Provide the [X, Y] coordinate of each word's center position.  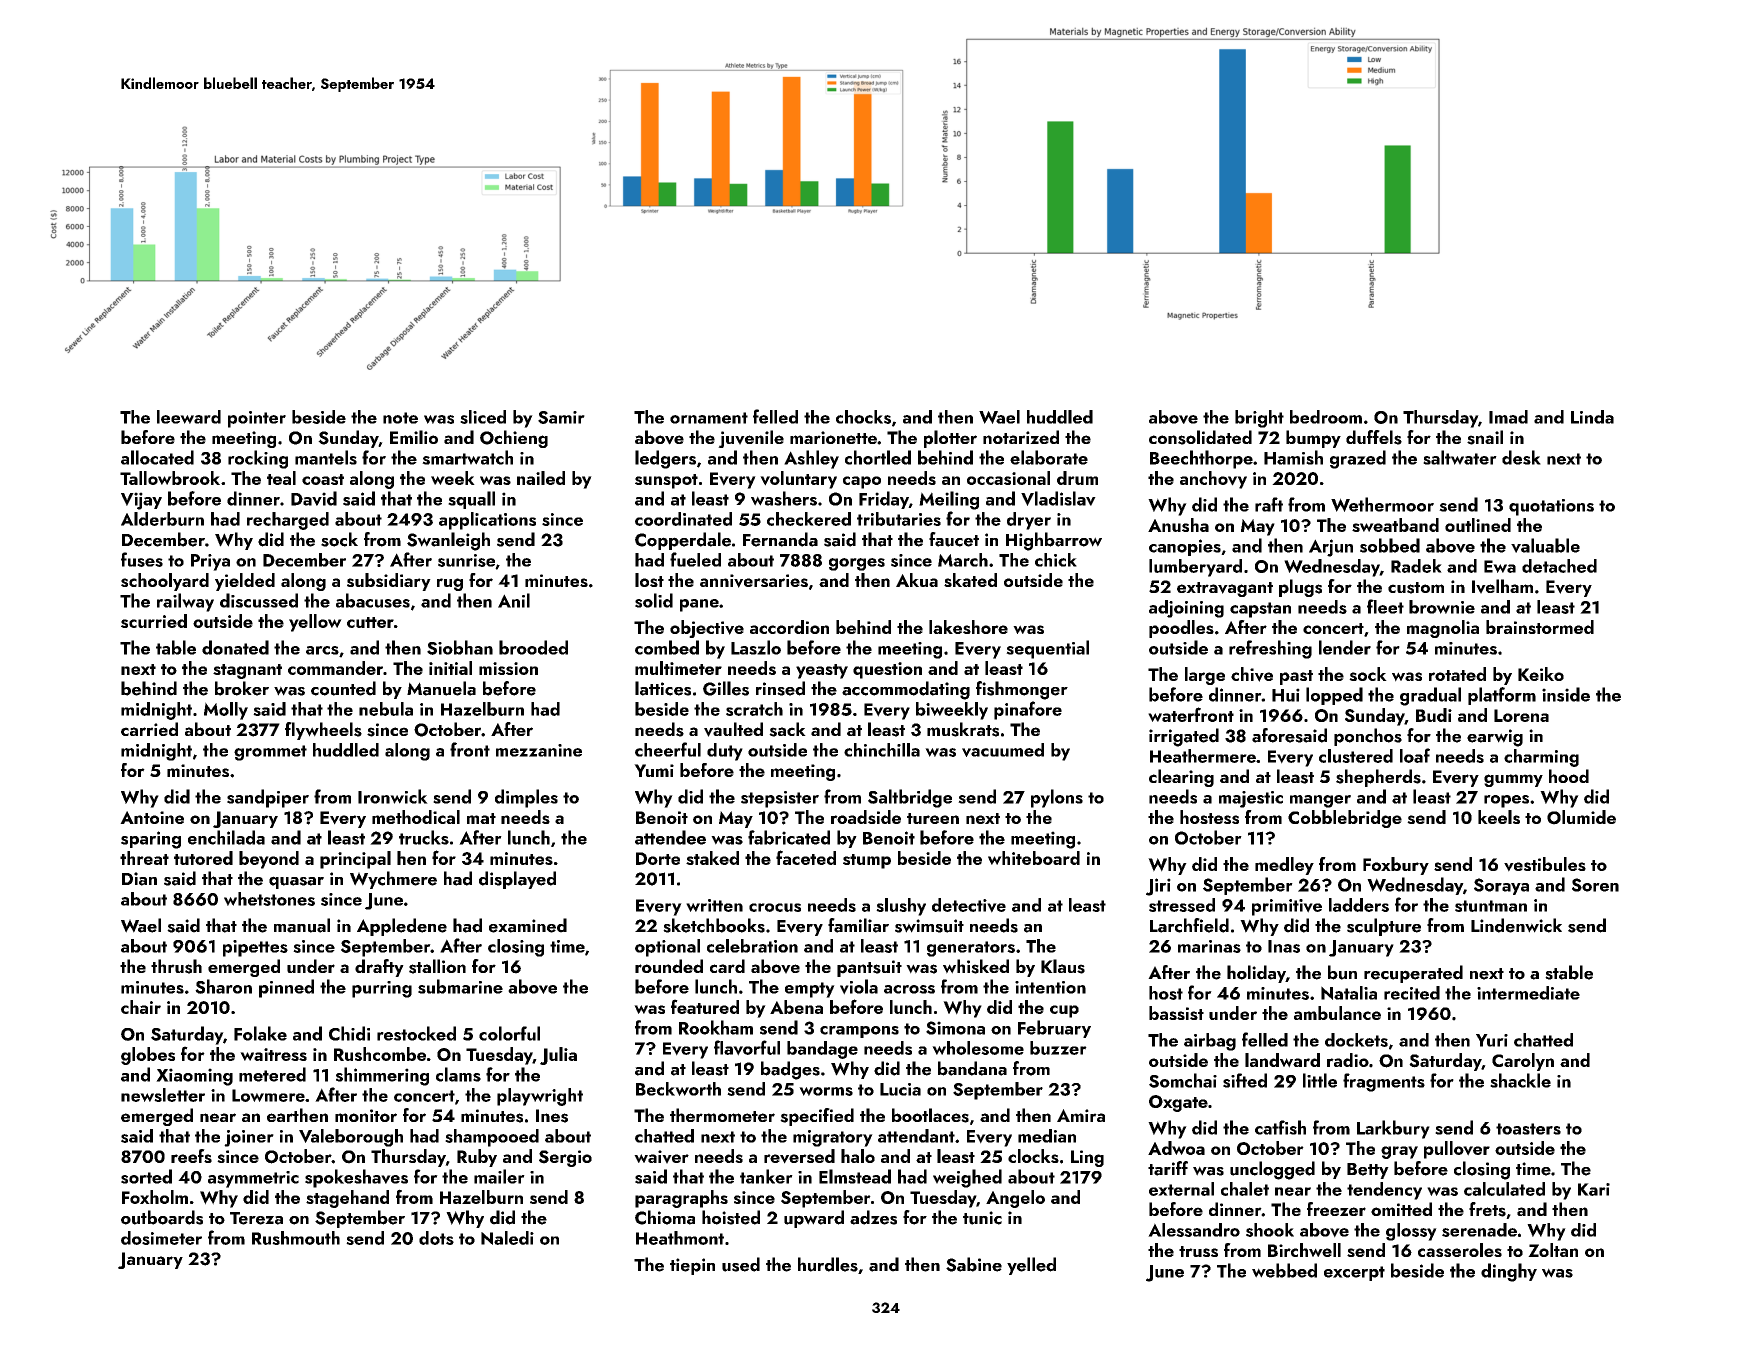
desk [1521, 457]
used [741, 1264]
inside [1566, 694]
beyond [269, 860]
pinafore [1028, 710]
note [400, 418]
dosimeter [161, 1238]
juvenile [751, 439]
